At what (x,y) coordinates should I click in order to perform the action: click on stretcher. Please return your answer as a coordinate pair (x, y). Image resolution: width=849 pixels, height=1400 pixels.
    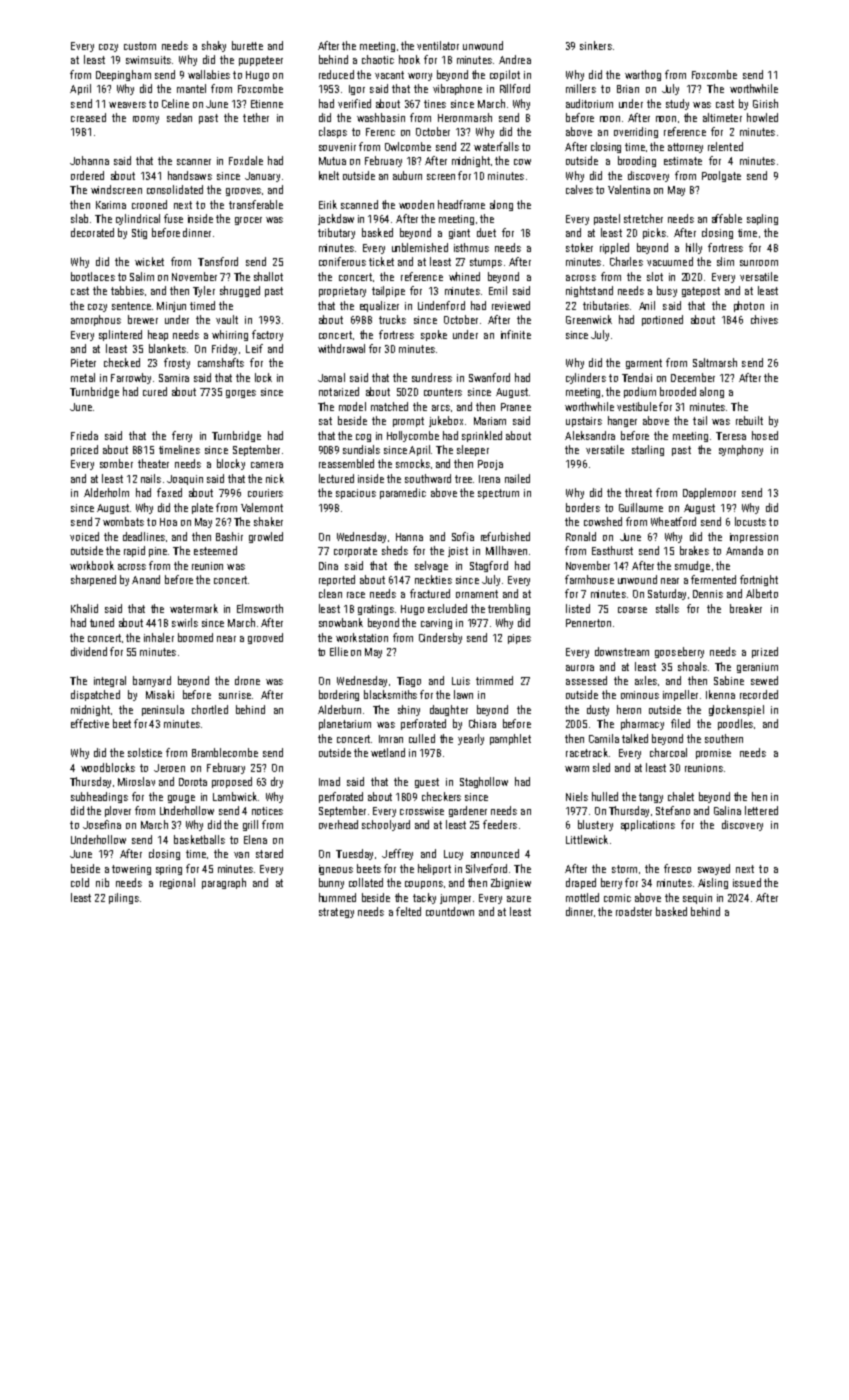
    Looking at the image, I should click on (643, 218).
